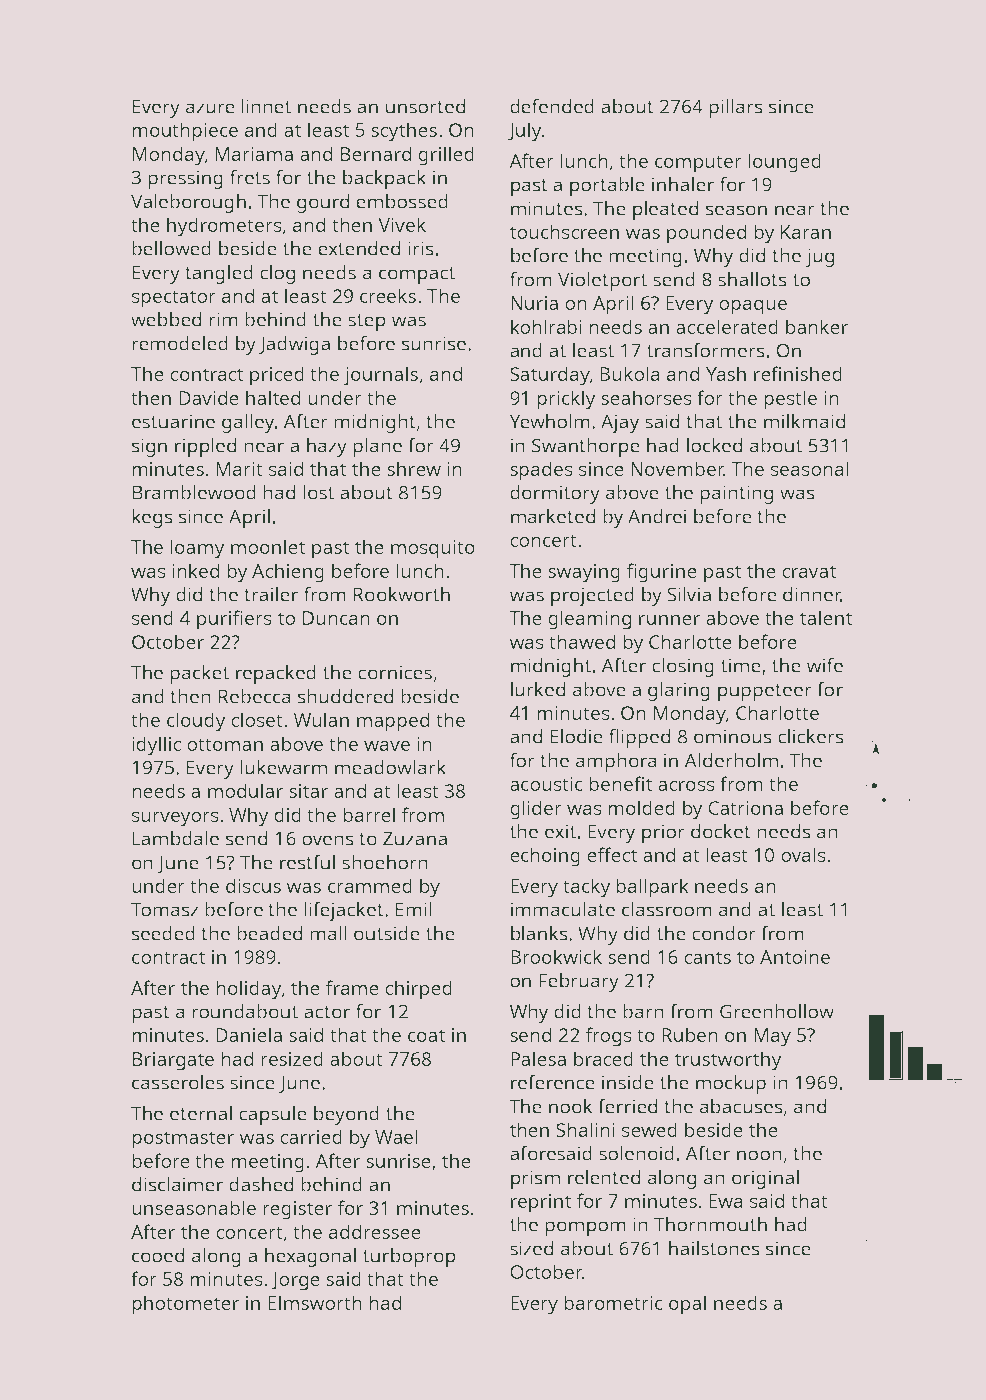  Describe the element at coordinates (784, 163) in the image. I see `lounged` at that location.
